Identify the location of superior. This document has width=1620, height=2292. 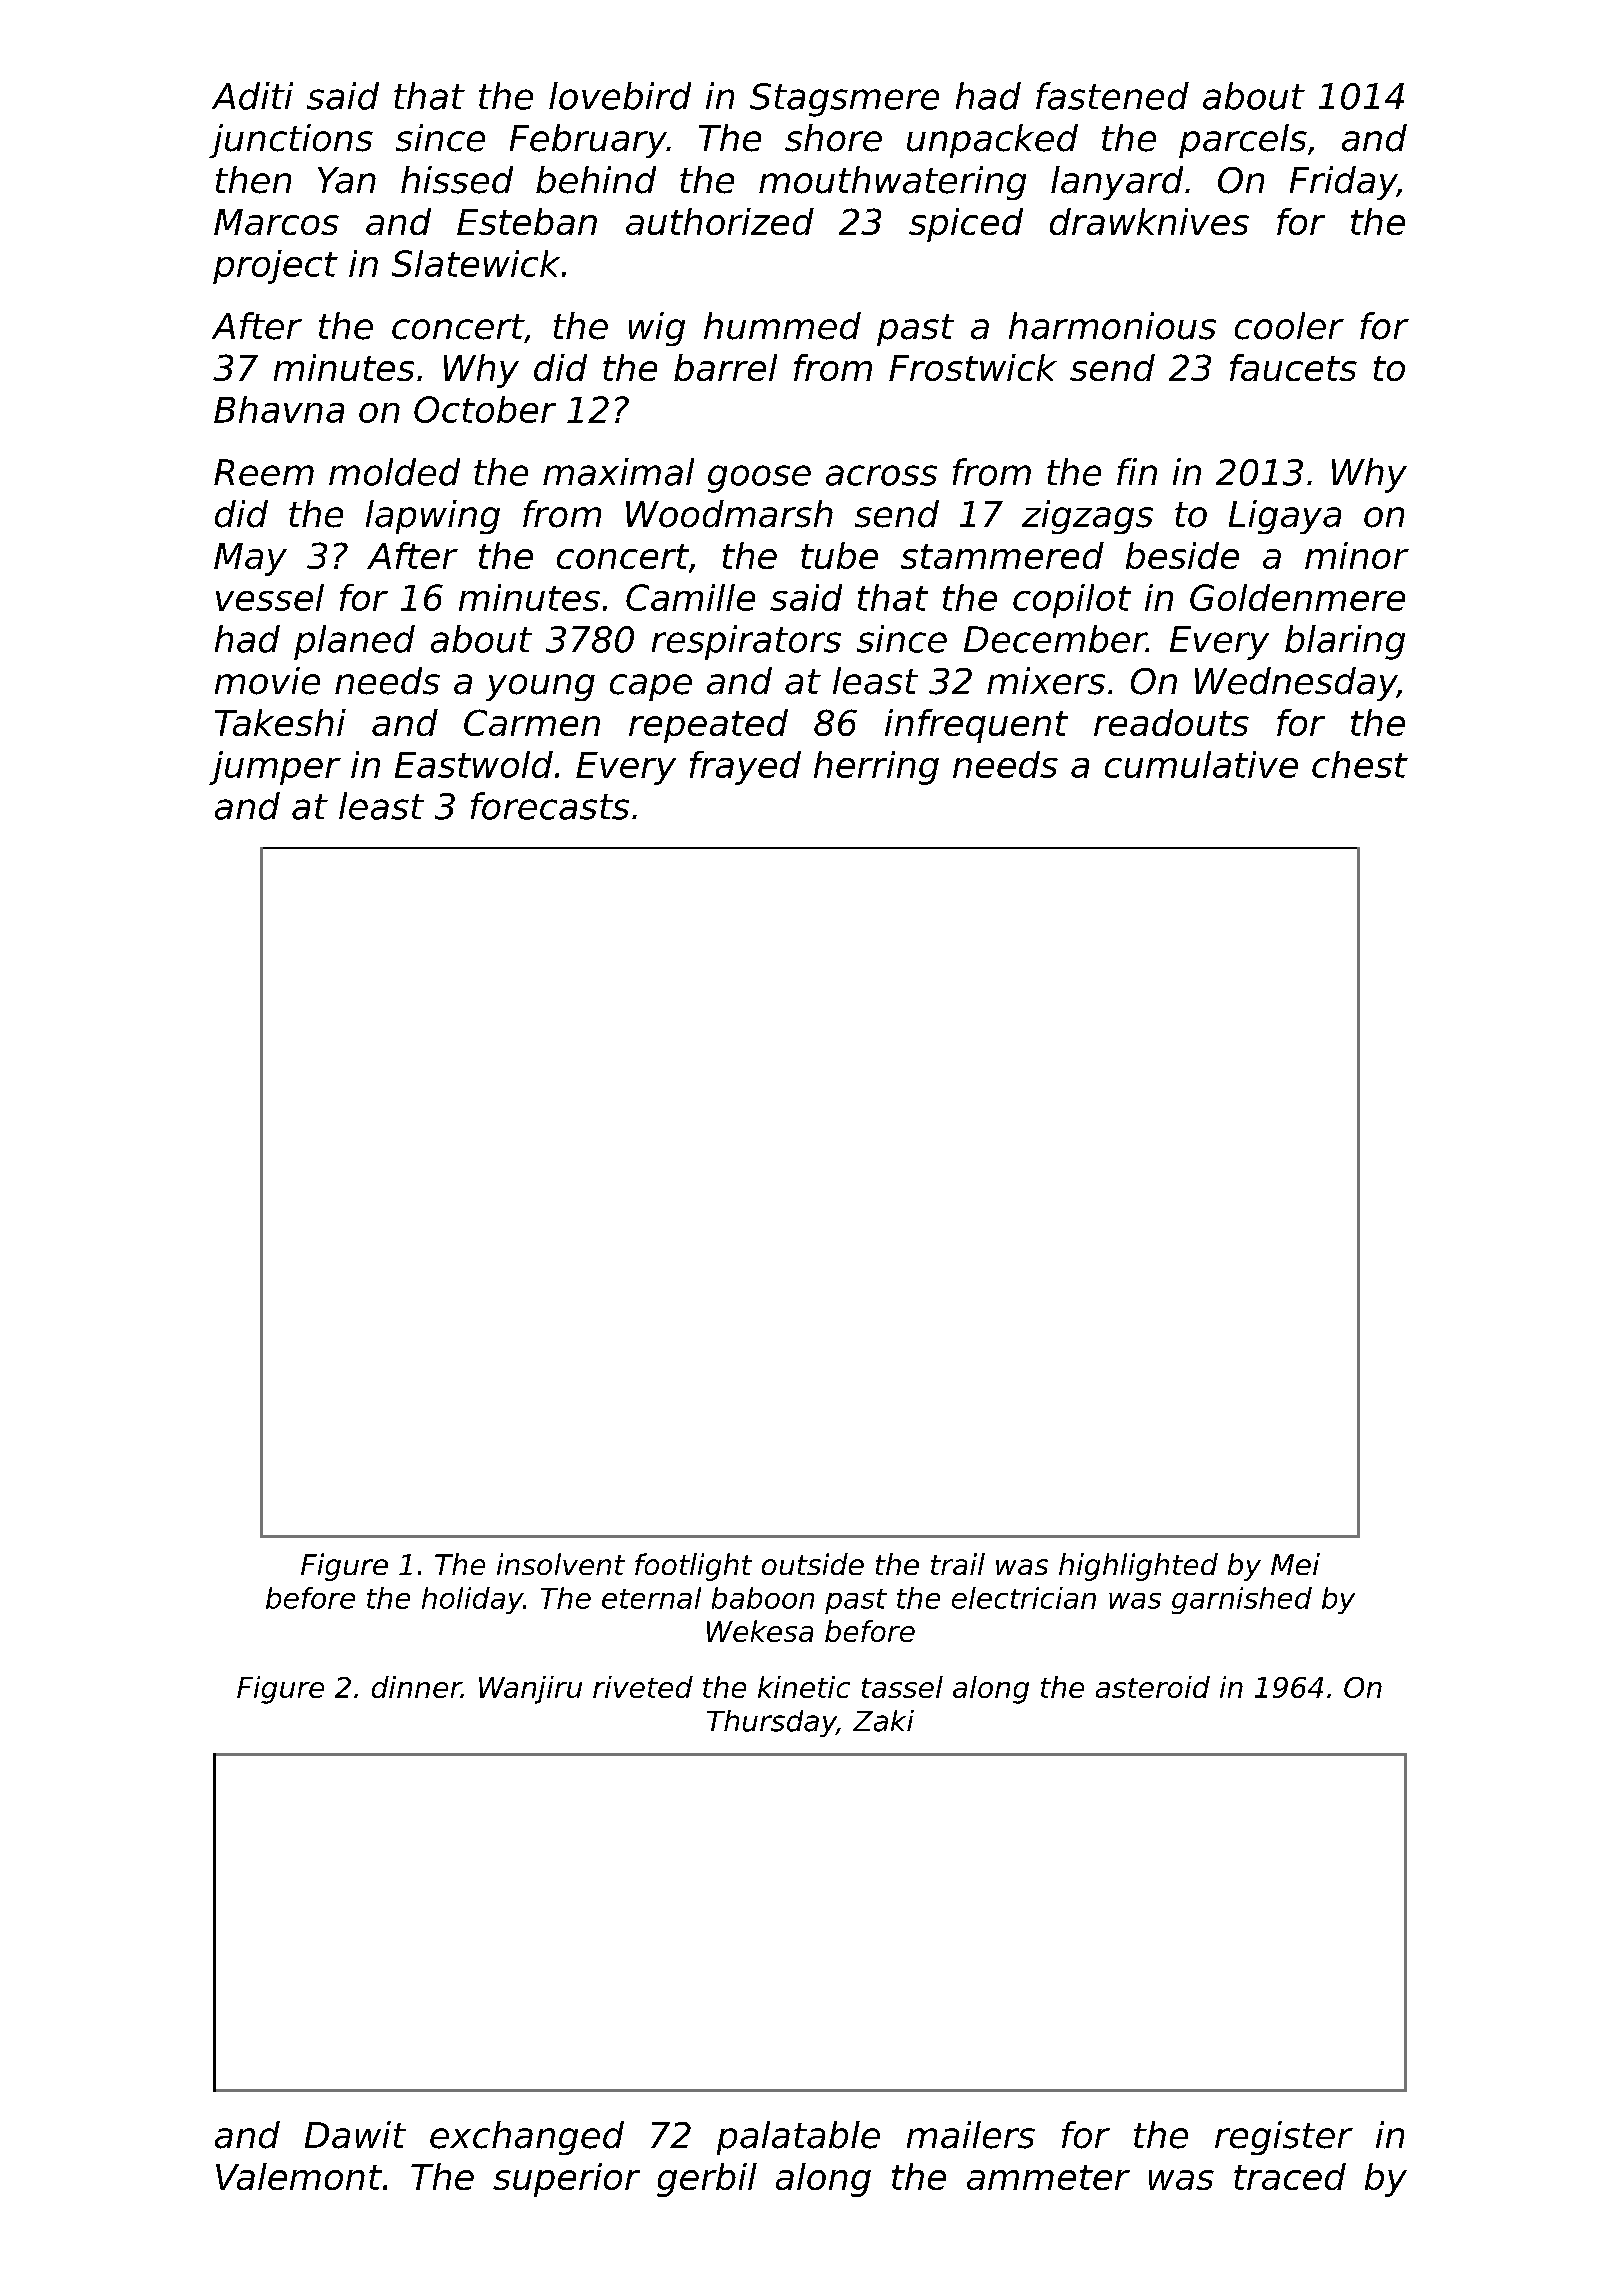
(566, 2180).
